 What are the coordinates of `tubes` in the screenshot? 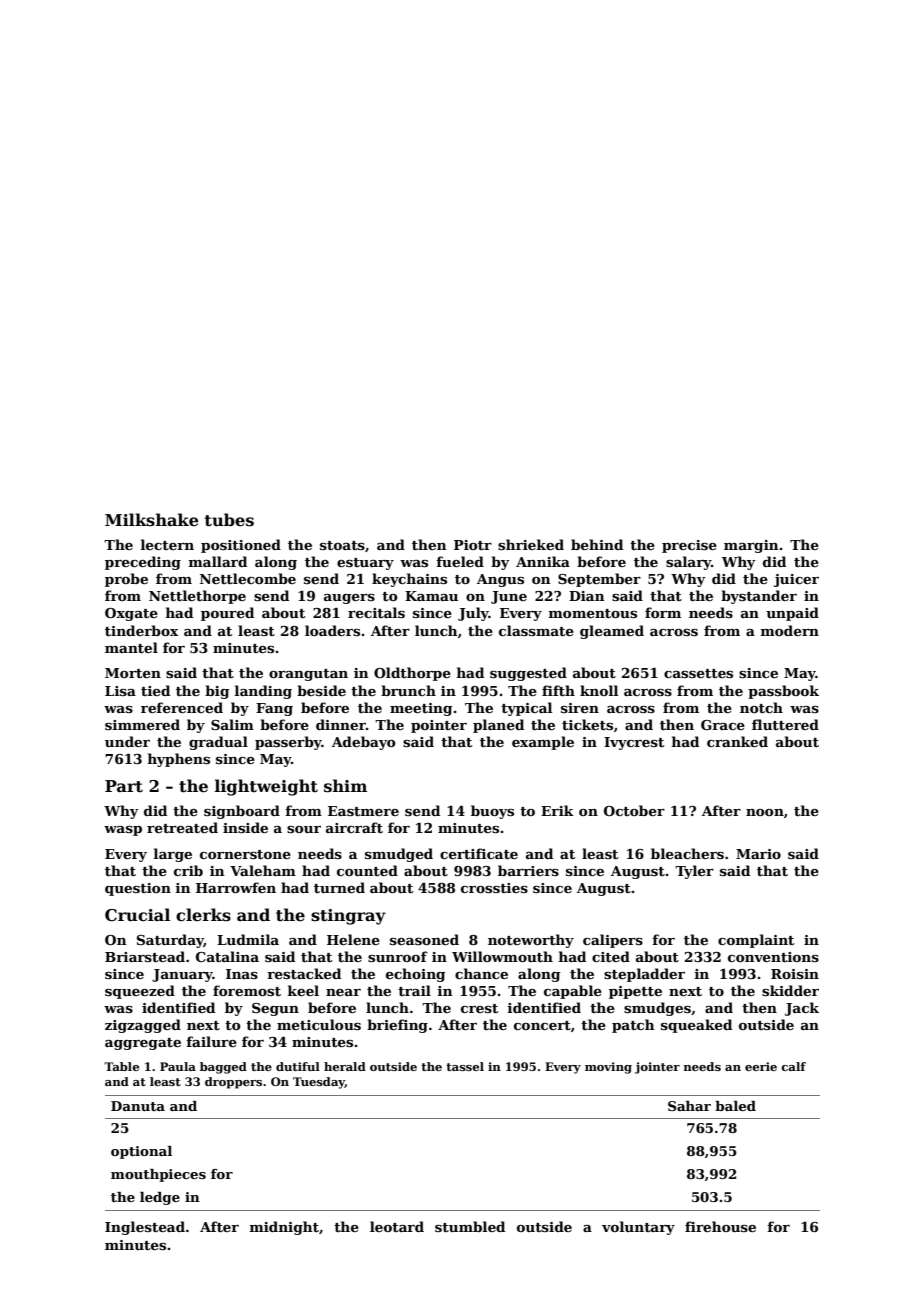 It's located at (229, 520).
